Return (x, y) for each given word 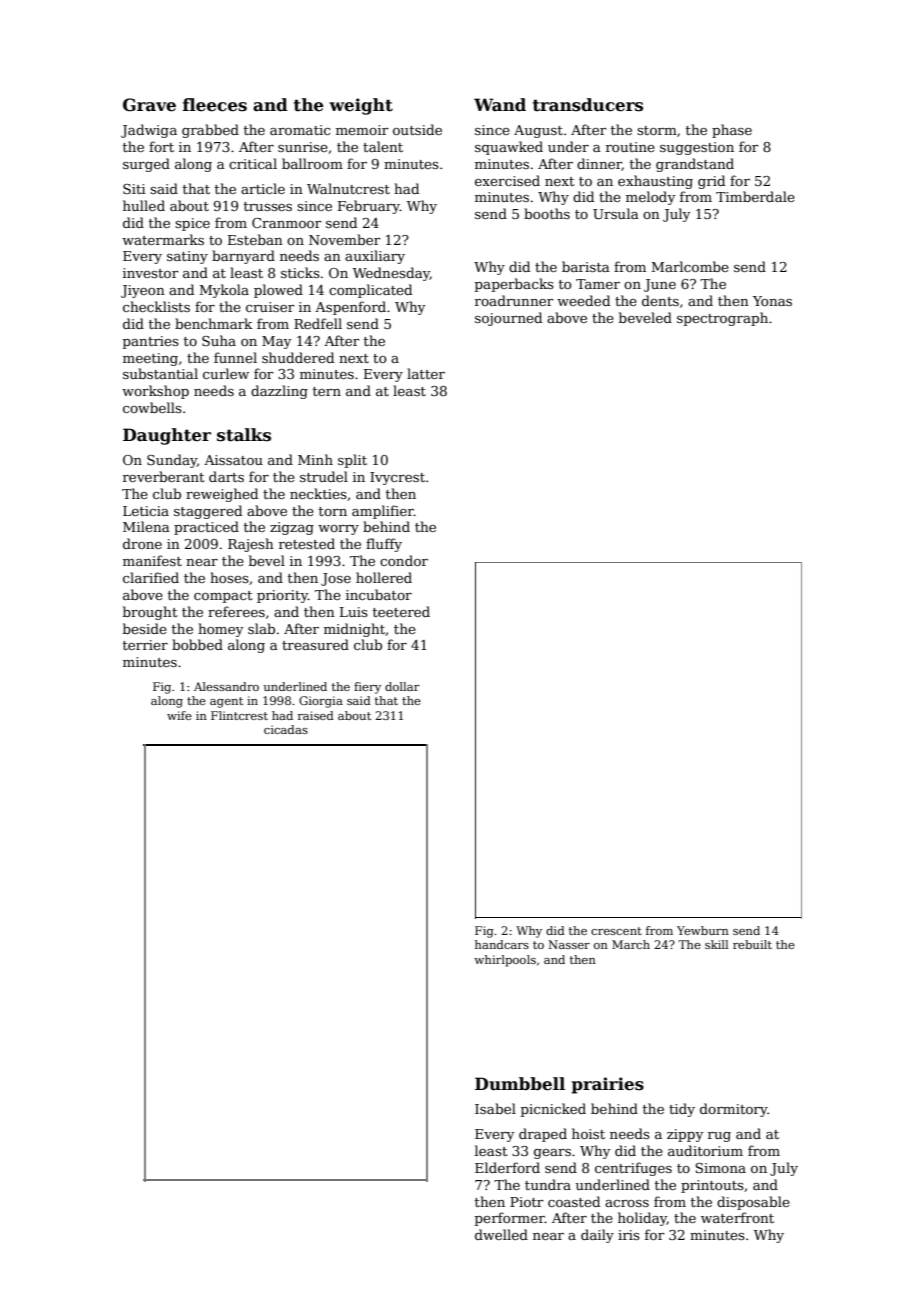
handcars (502, 944)
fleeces (215, 105)
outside (417, 129)
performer (510, 1219)
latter (426, 373)
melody (650, 198)
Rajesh (251, 545)
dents (660, 300)
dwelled (501, 1234)
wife (179, 715)
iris (629, 1235)
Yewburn (703, 930)
